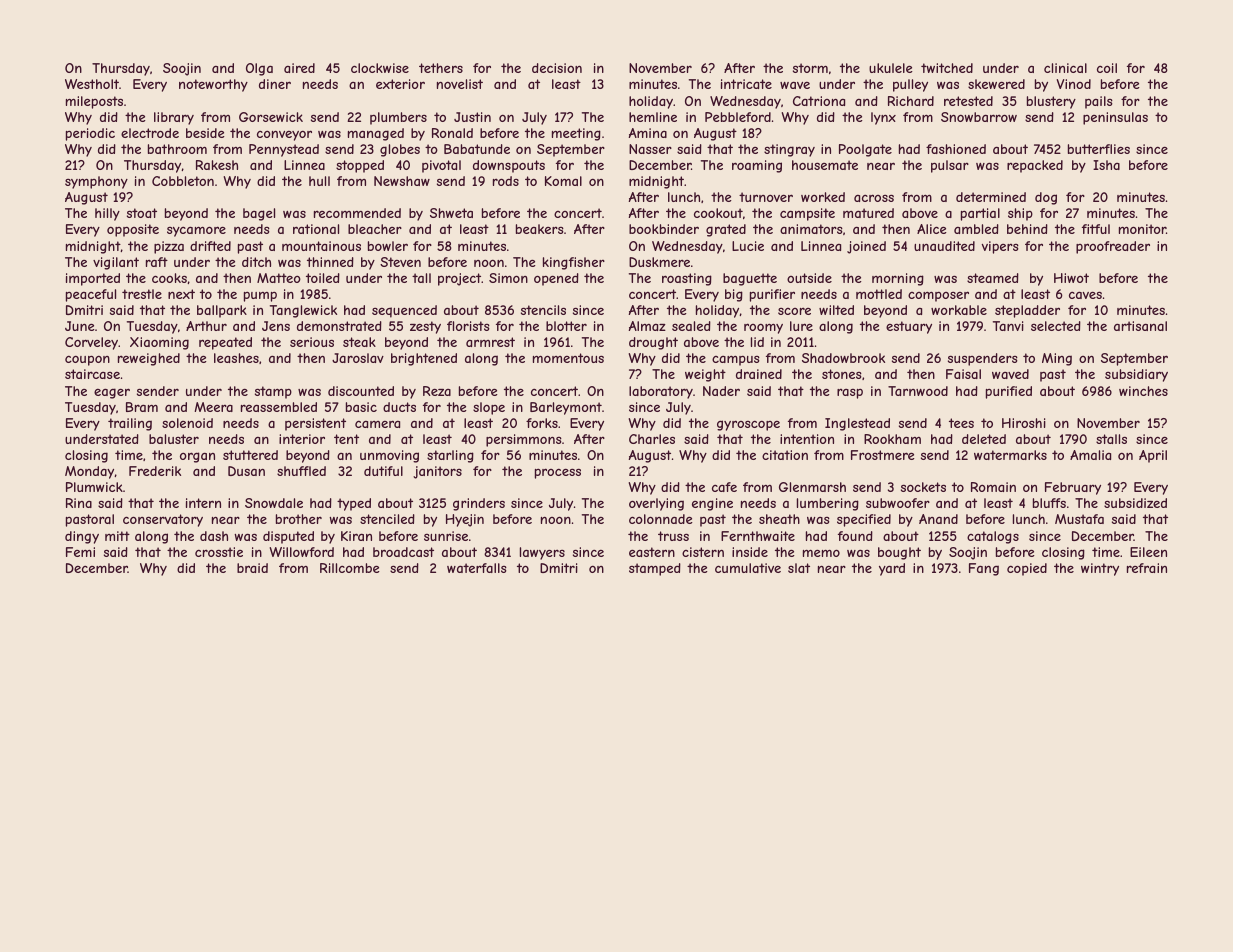  I want to click on joined, so click(866, 247).
